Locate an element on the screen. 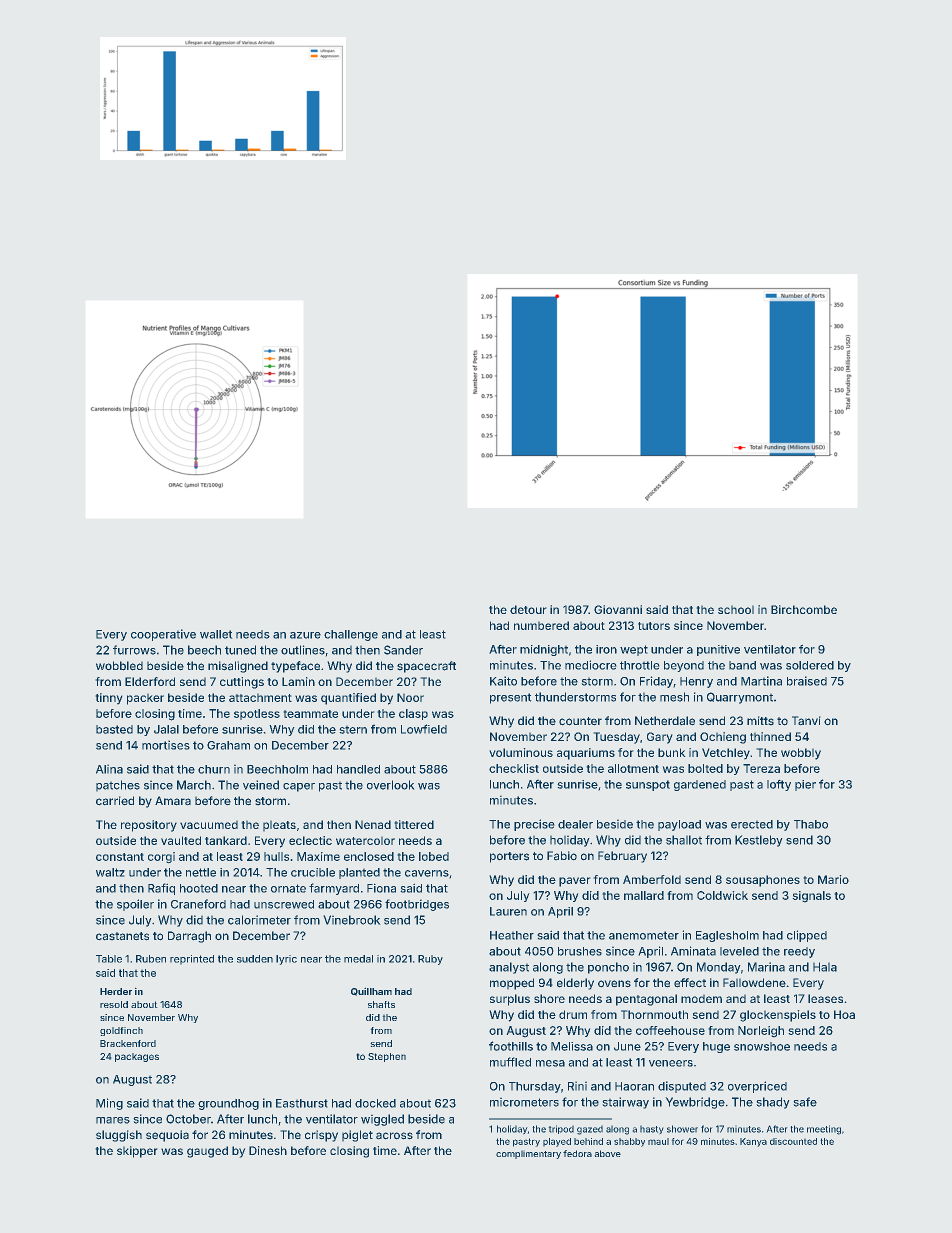 This screenshot has width=952, height=1233. Lauren is located at coordinates (508, 911).
